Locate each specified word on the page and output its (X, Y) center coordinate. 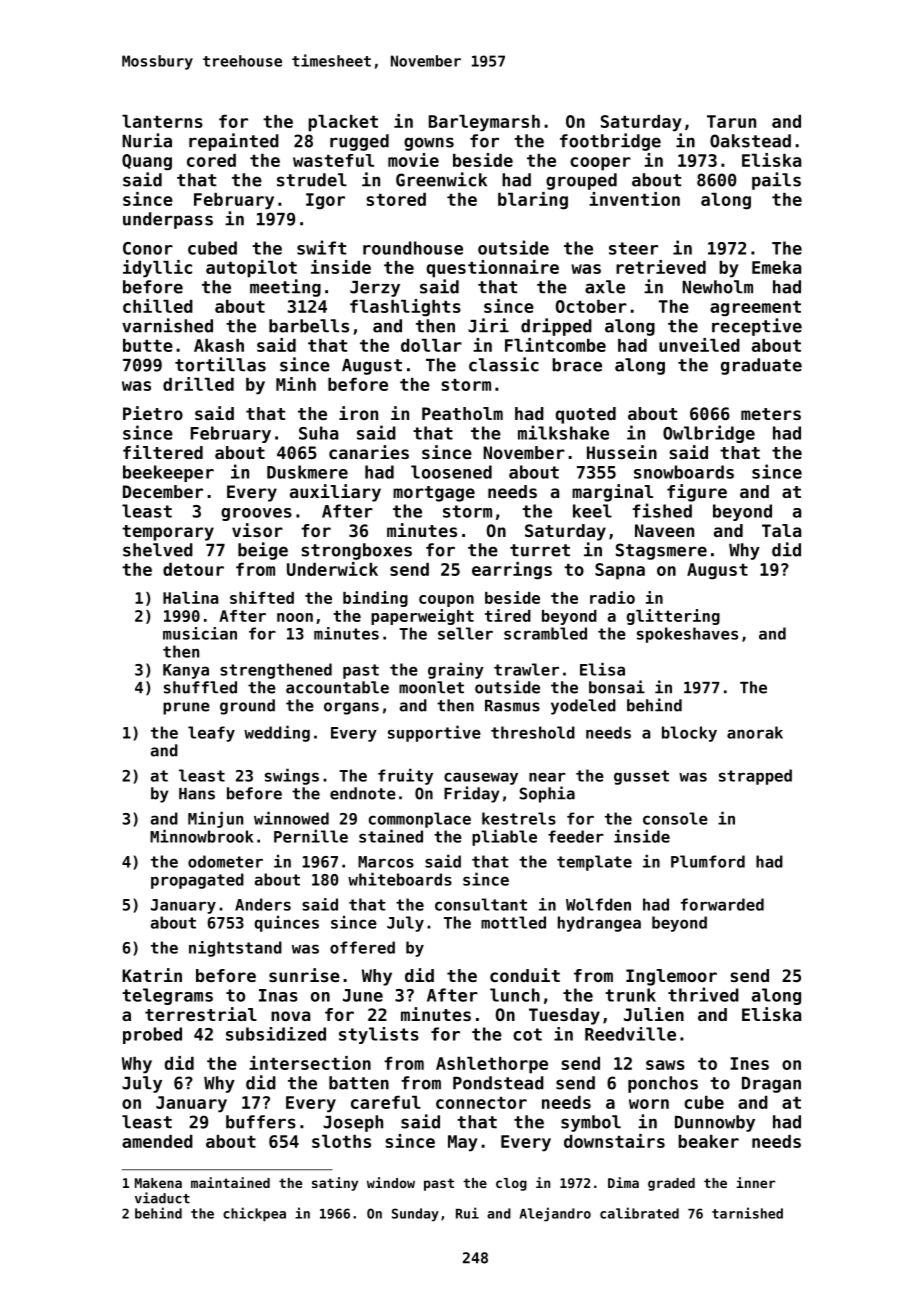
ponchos (663, 1084)
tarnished (747, 1213)
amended (157, 1141)
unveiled (699, 345)
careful (386, 1102)
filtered (163, 452)
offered (362, 947)
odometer (225, 861)
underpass (168, 220)
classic (504, 364)
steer (633, 248)
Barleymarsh (484, 123)
